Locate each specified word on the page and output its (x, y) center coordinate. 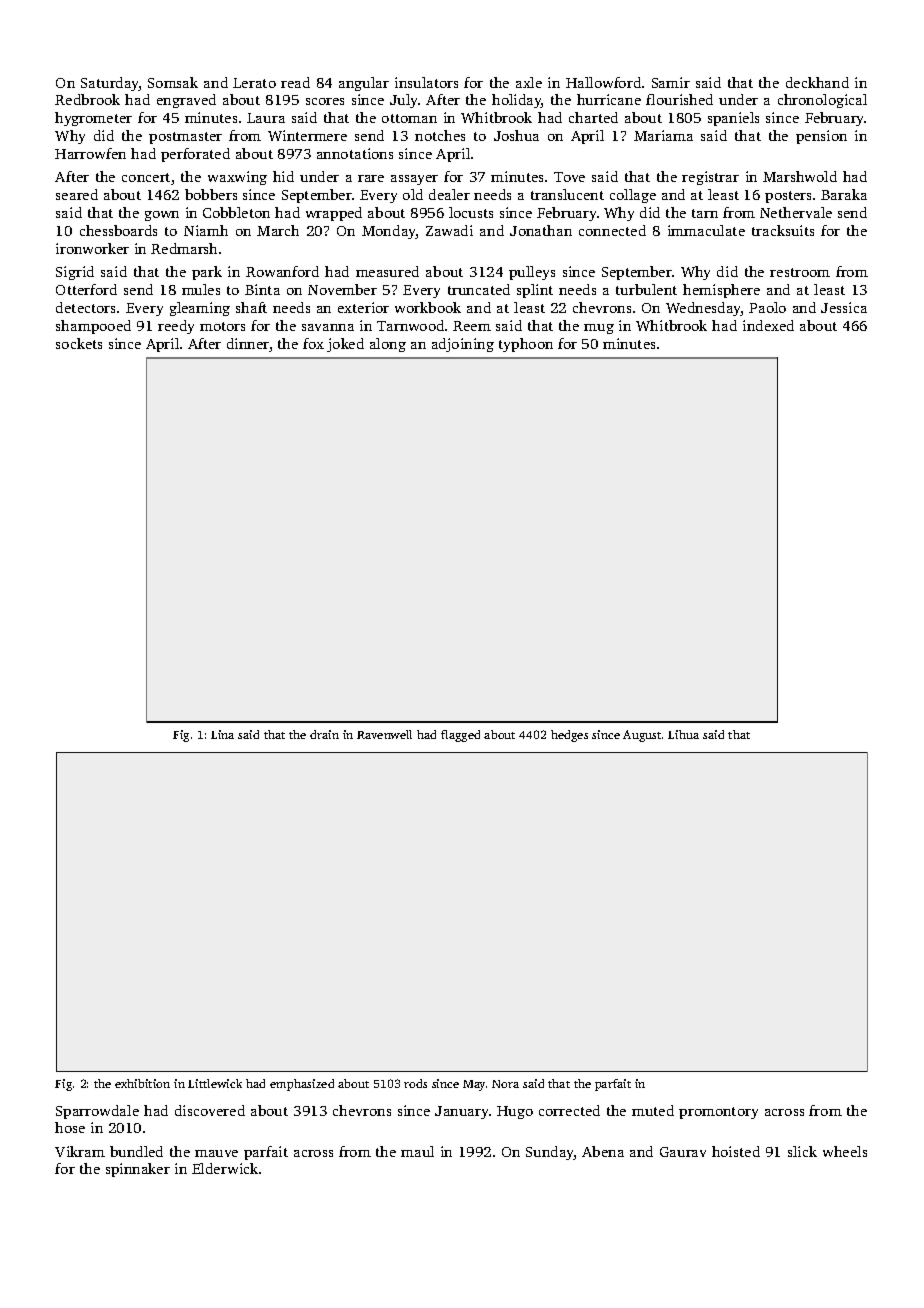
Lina (222, 734)
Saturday (110, 84)
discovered (210, 1110)
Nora (505, 1084)
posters (788, 197)
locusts (471, 212)
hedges (569, 736)
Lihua (683, 734)
